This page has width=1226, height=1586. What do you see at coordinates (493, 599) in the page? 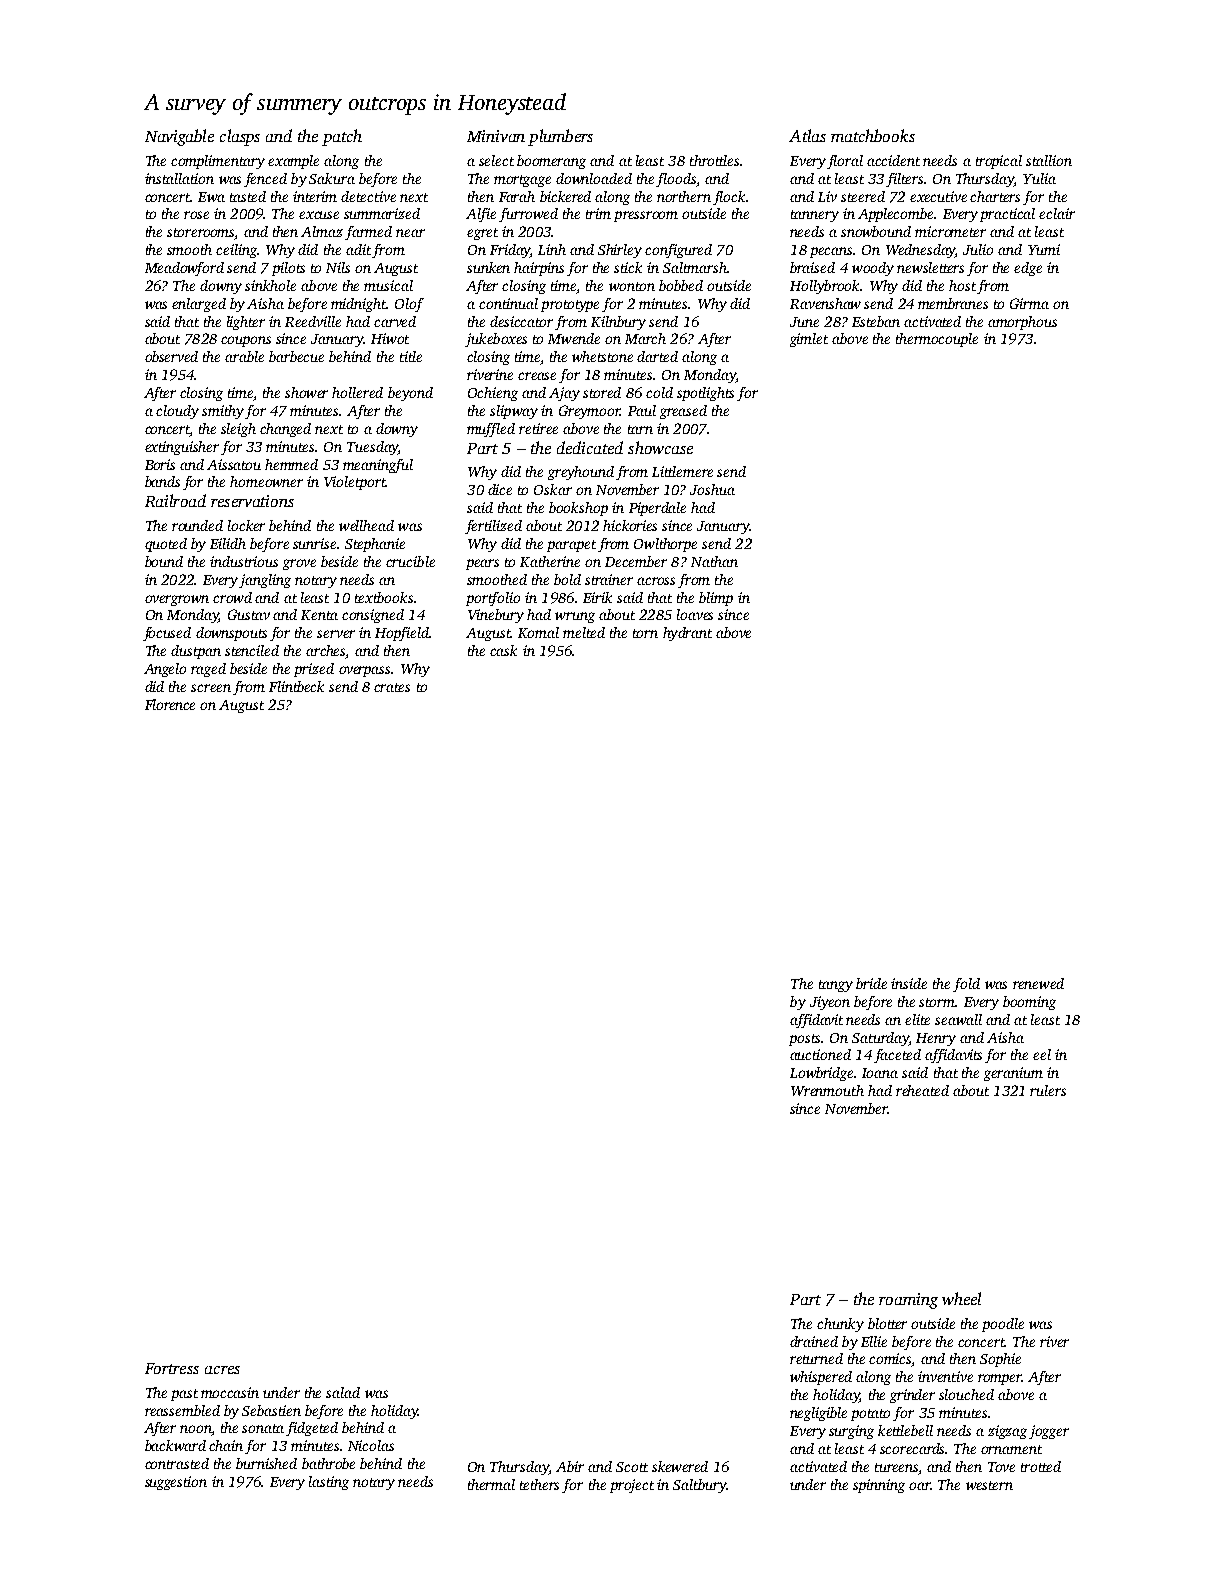
I see `portfolio` at bounding box center [493, 599].
